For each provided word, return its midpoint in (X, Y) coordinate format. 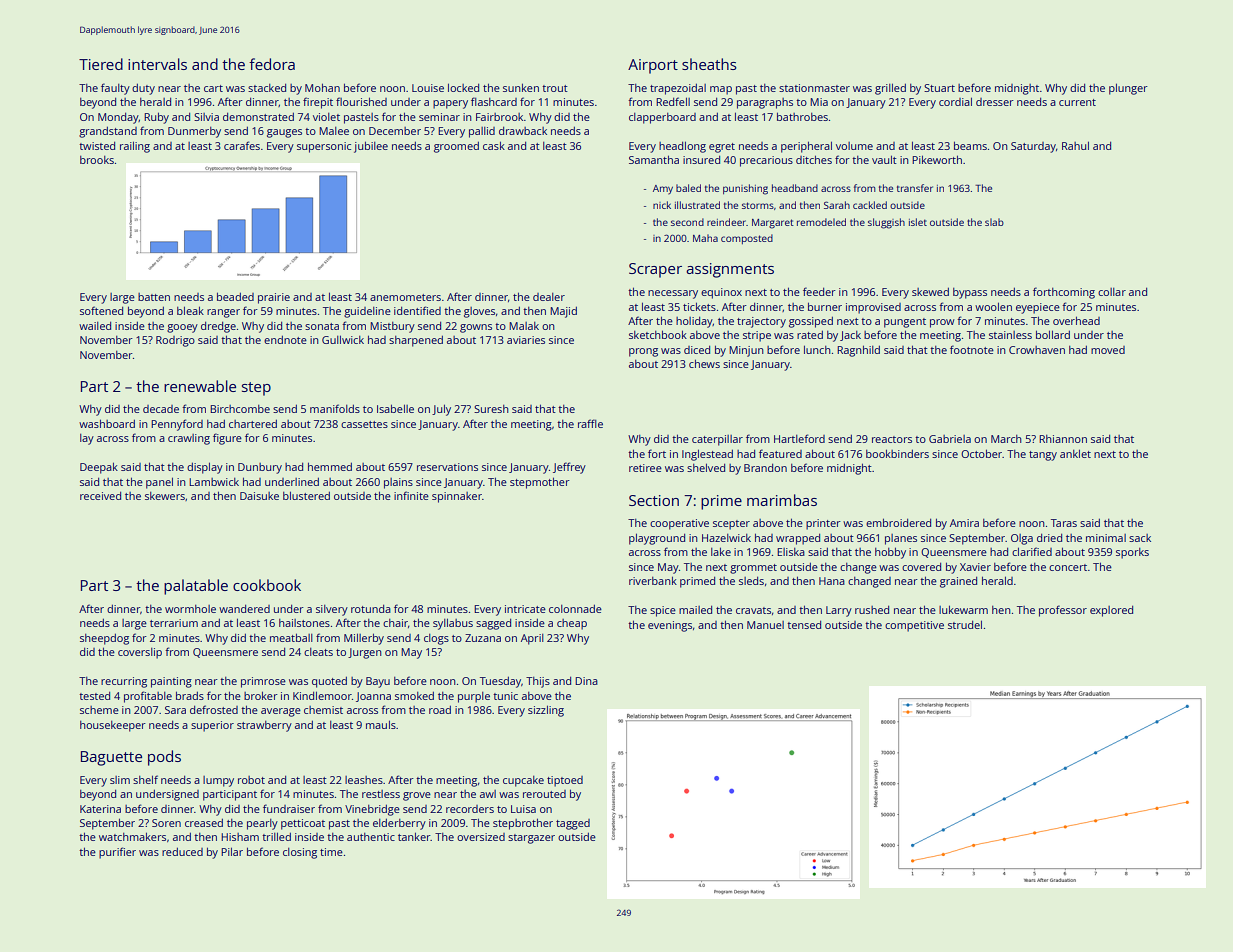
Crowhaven (1037, 350)
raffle (590, 423)
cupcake (523, 781)
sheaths (709, 64)
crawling (189, 439)
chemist (323, 710)
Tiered (101, 64)
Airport (653, 66)
